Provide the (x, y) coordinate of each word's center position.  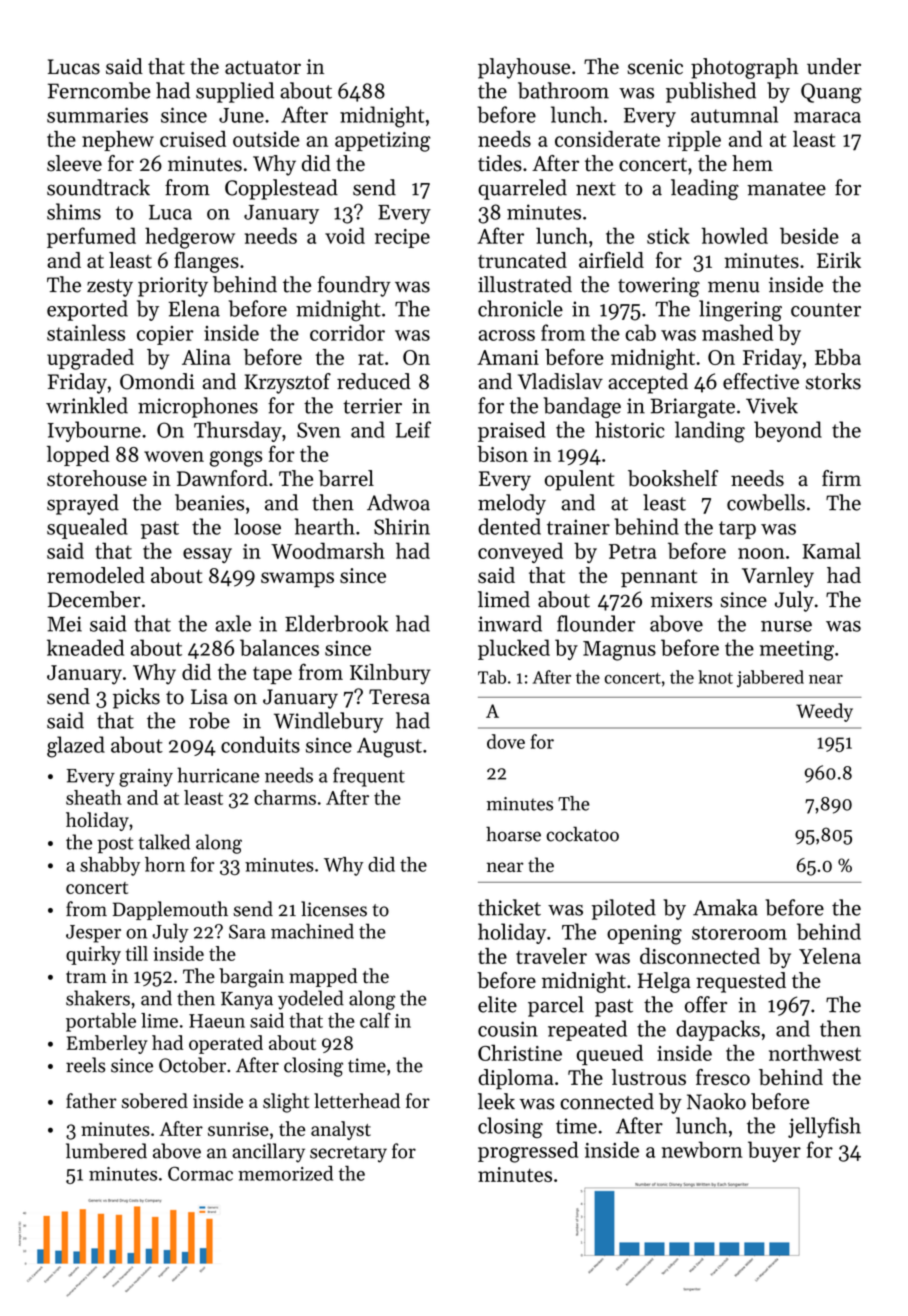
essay (207, 555)
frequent (369, 777)
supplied (235, 92)
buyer (774, 1151)
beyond (788, 431)
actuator (263, 68)
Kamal (831, 550)
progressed (528, 1152)
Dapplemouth (170, 910)
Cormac (200, 1173)
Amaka (725, 907)
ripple (694, 141)
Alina (206, 357)
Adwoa (398, 502)
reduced (374, 381)
